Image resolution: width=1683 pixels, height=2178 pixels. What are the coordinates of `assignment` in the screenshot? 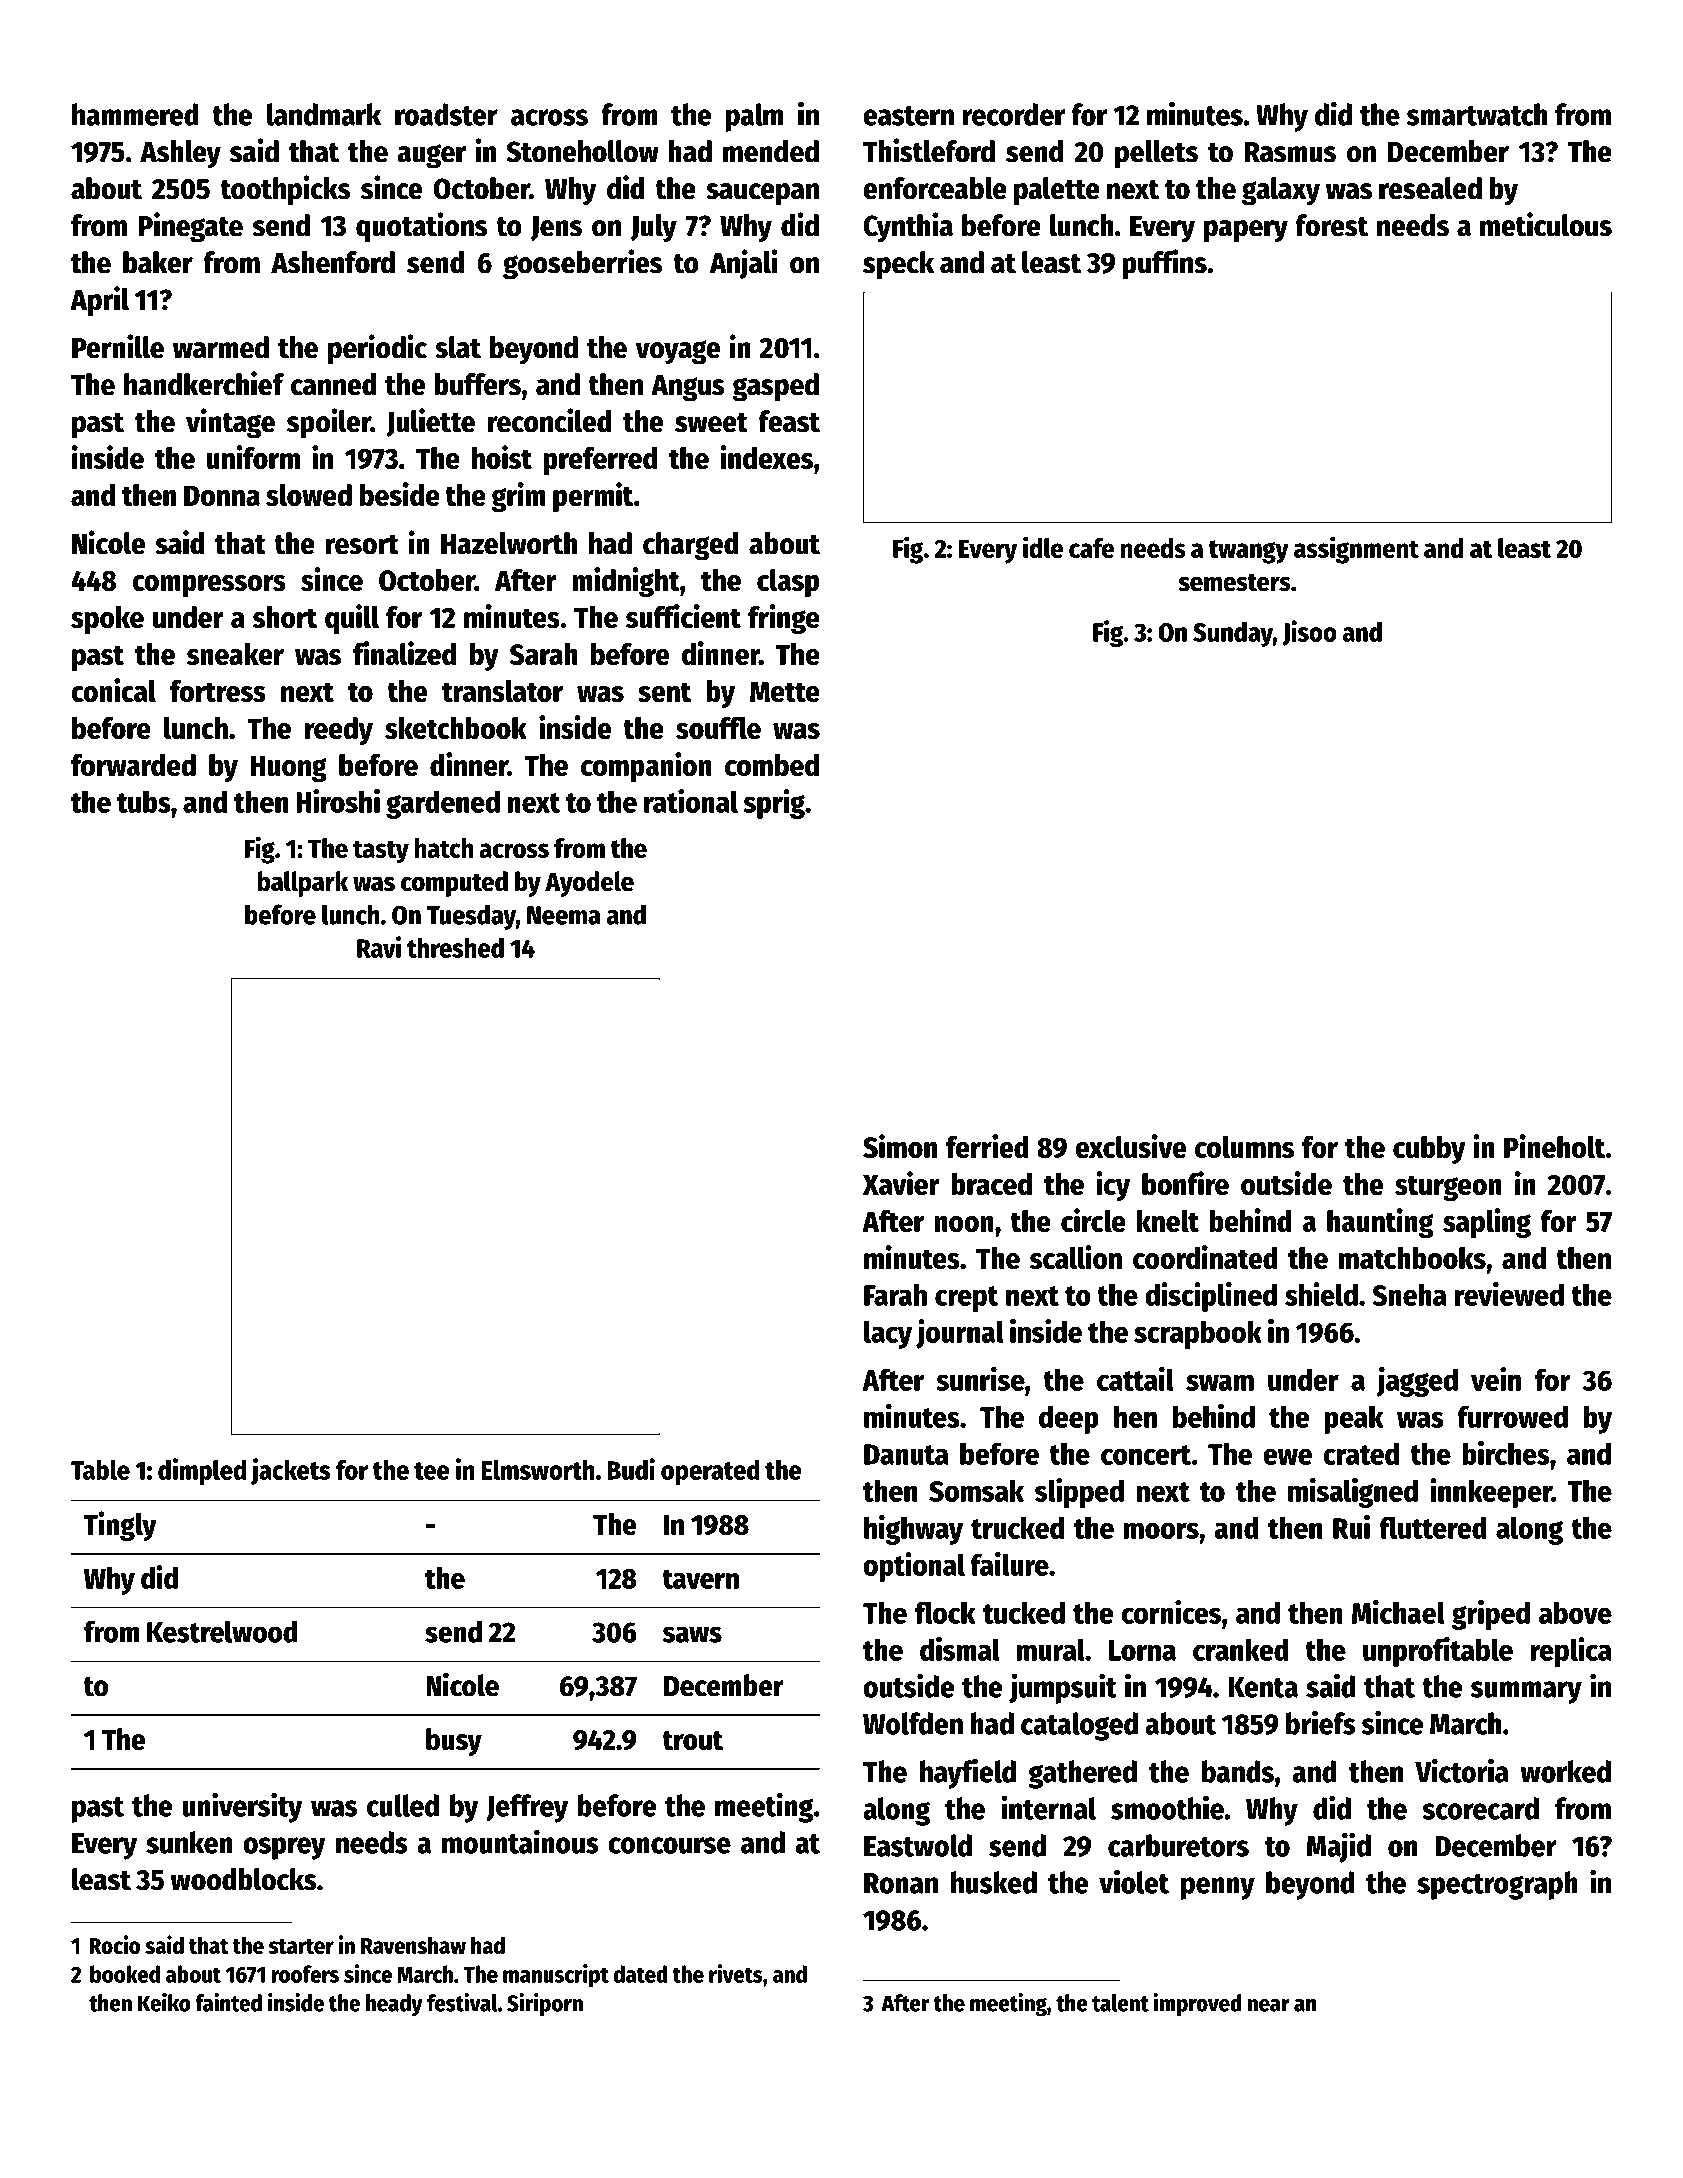 It's located at (1356, 550).
